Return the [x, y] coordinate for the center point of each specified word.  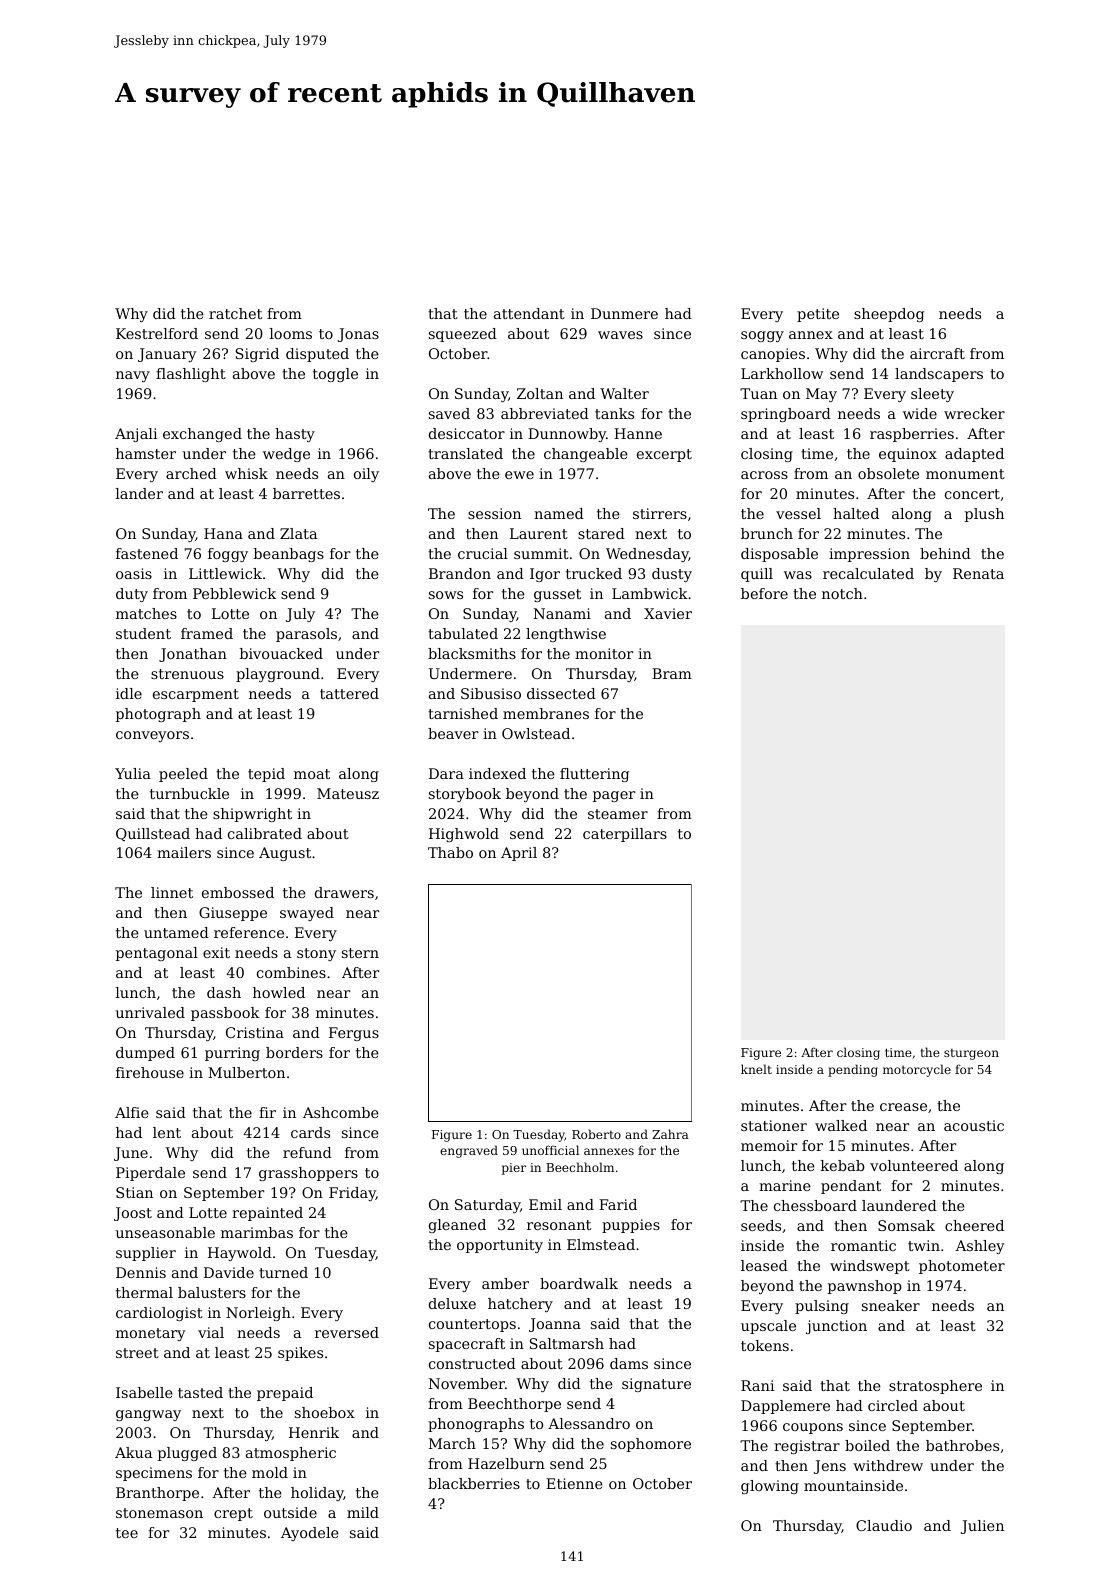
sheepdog [889, 315]
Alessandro [589, 1423]
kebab [843, 1165]
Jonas [358, 335]
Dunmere [624, 313]
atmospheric [291, 1454]
